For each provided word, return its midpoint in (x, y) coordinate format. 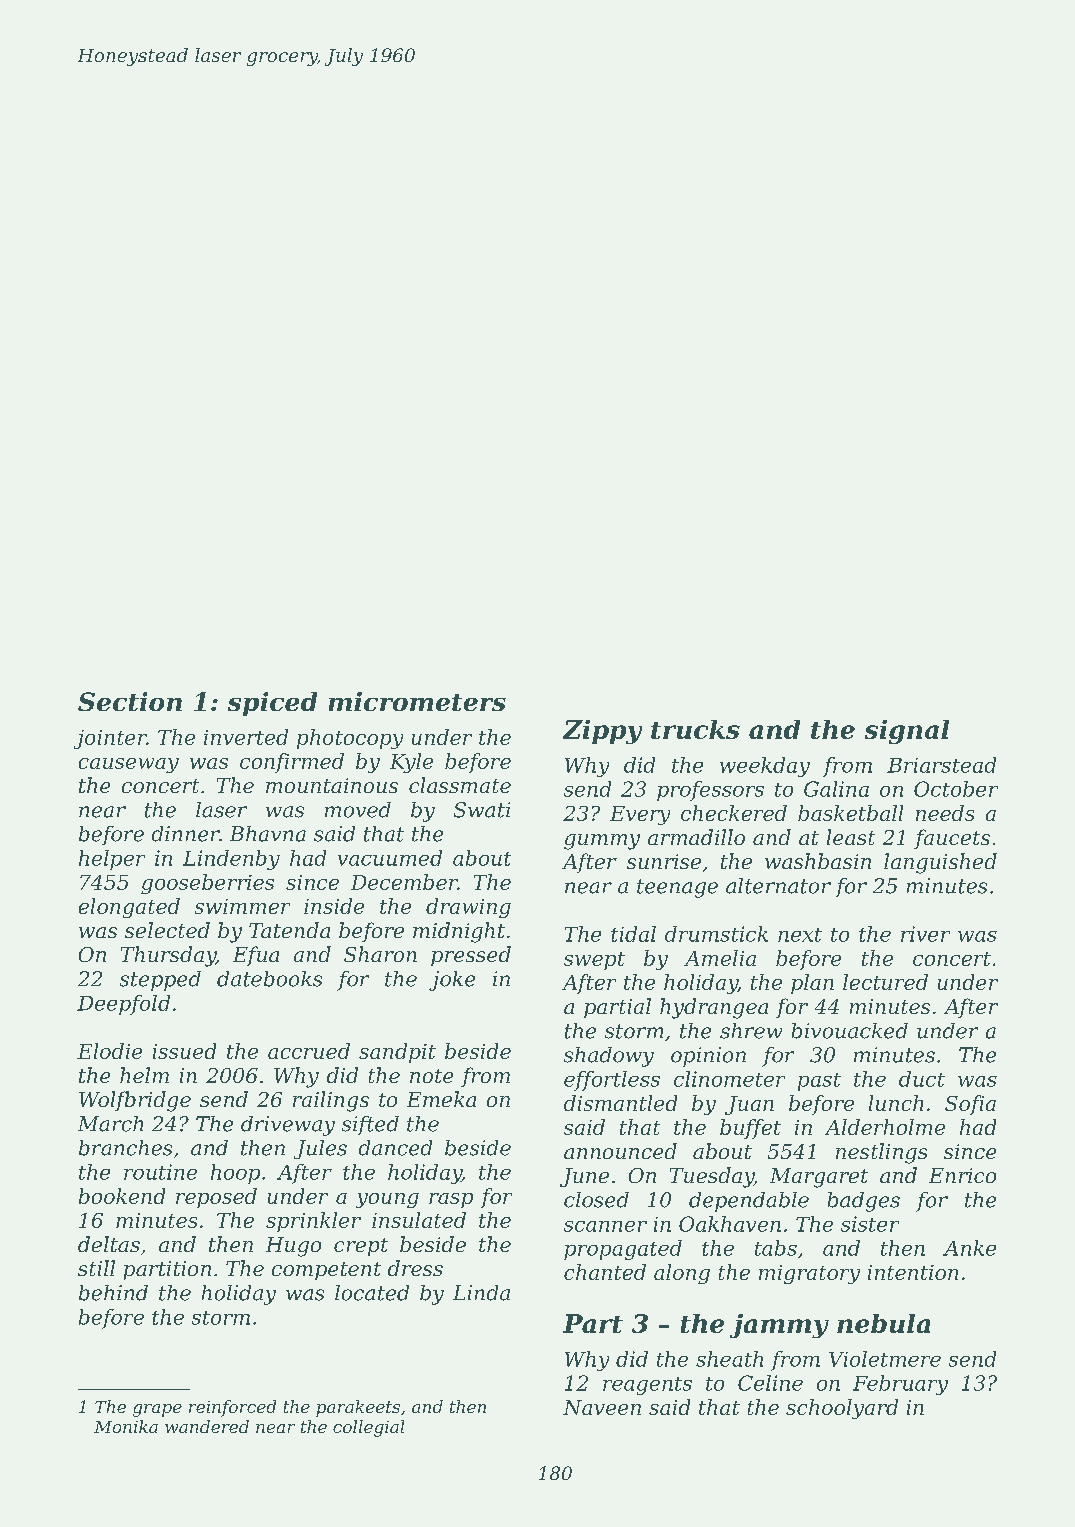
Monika (126, 1426)
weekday (765, 767)
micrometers (417, 701)
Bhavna (268, 834)
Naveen (602, 1407)
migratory (809, 1274)
